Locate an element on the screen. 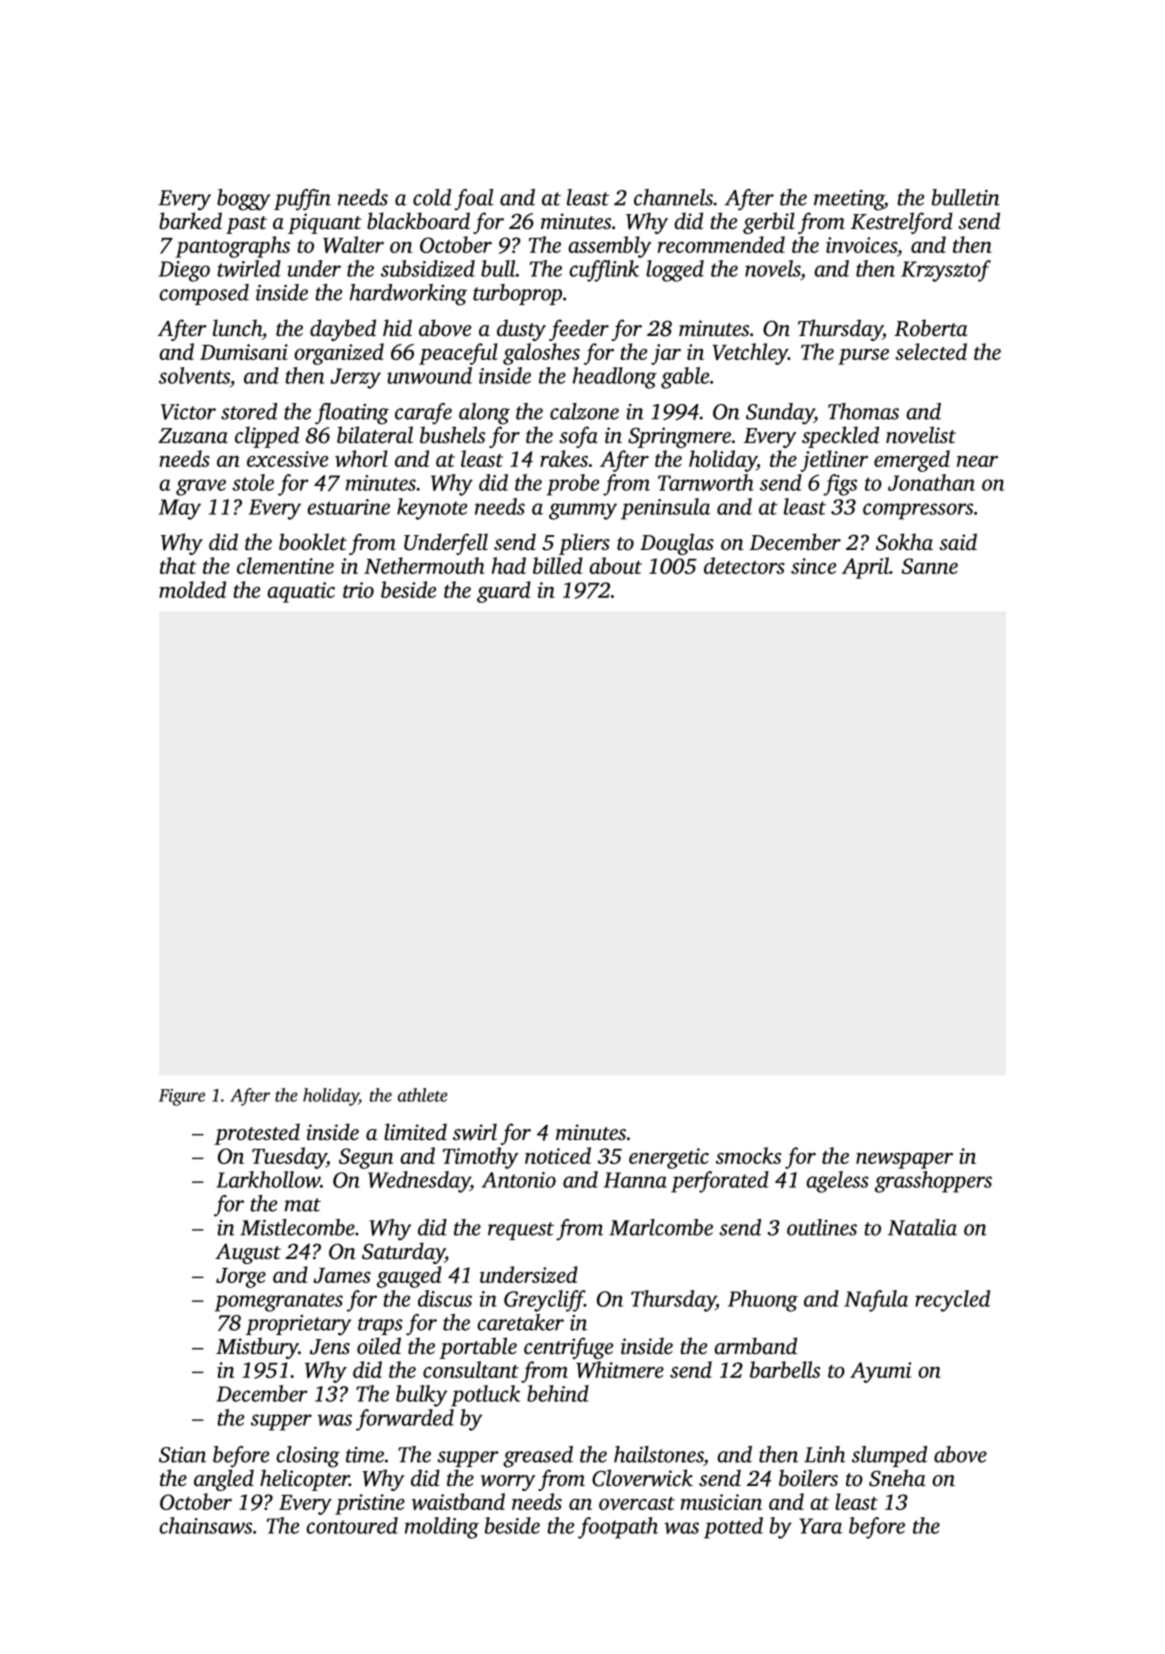 The height and width of the screenshot is (1654, 1165). molded is located at coordinates (192, 589).
